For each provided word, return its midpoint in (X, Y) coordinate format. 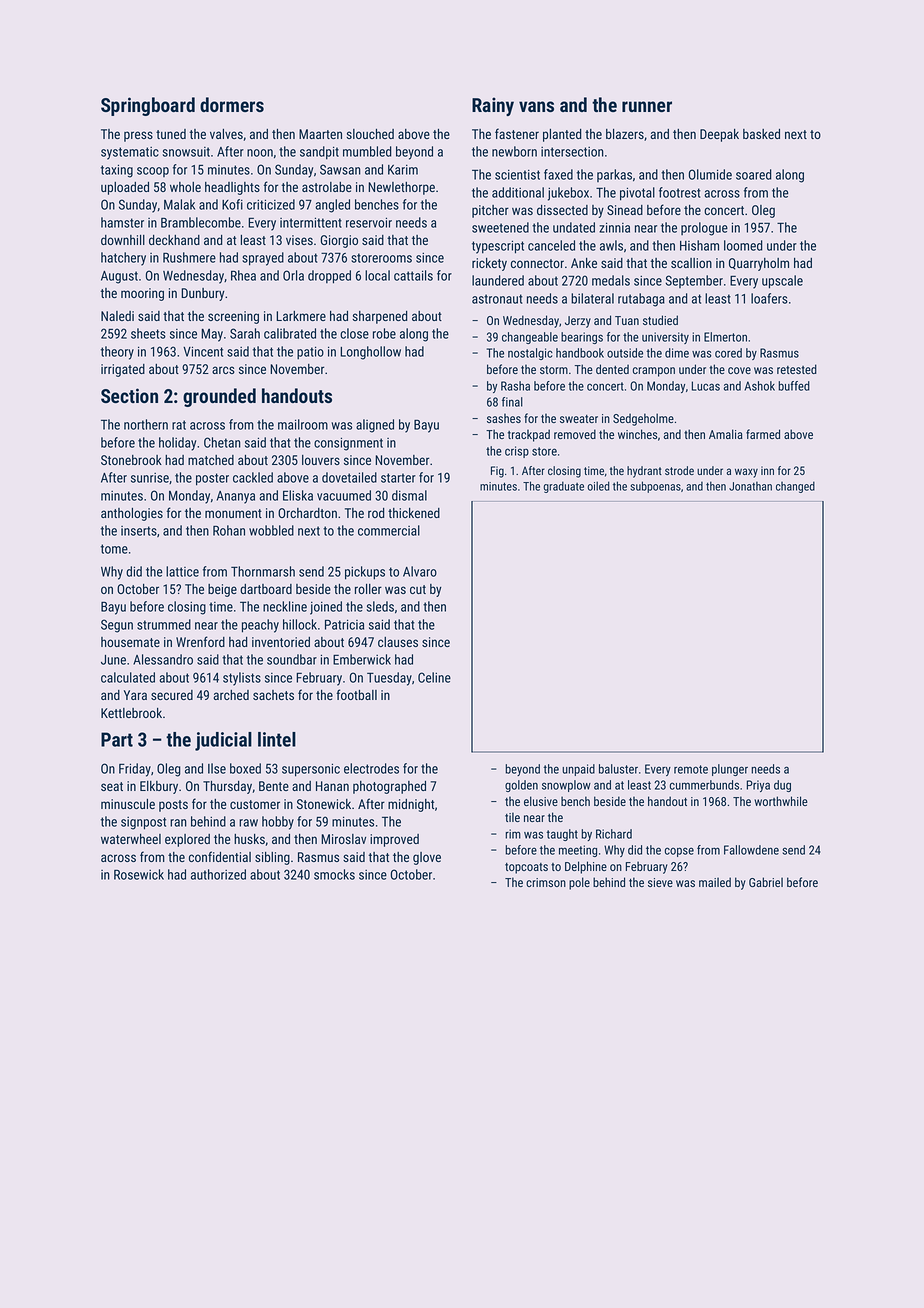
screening (233, 317)
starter (398, 478)
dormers (232, 104)
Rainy (493, 106)
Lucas (706, 386)
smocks (334, 874)
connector (537, 263)
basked (761, 134)
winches (637, 434)
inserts (139, 531)
